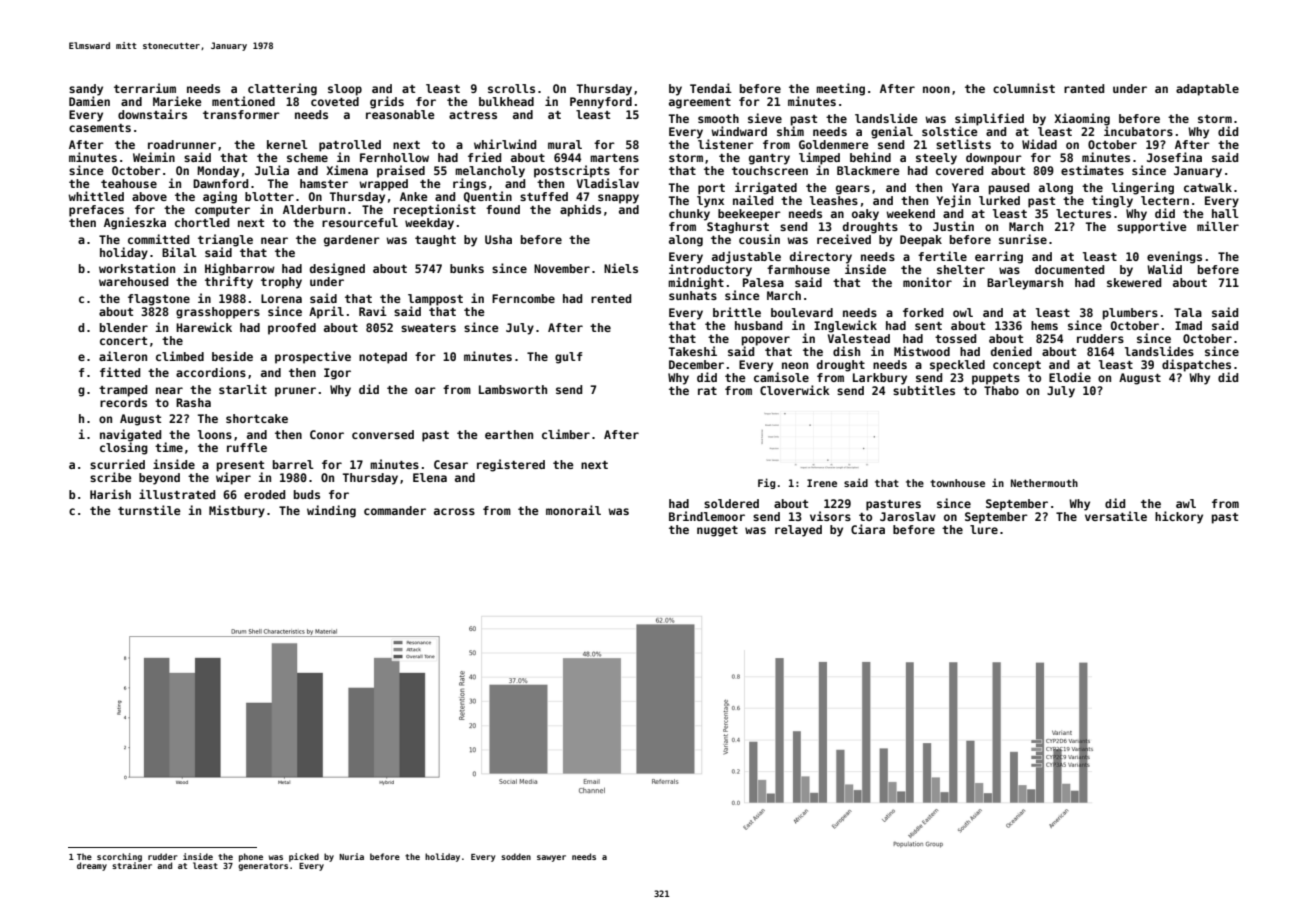 Image resolution: width=1308 pixels, height=924 pixels. What do you see at coordinates (92, 866) in the screenshot?
I see `dreamy` at bounding box center [92, 866].
